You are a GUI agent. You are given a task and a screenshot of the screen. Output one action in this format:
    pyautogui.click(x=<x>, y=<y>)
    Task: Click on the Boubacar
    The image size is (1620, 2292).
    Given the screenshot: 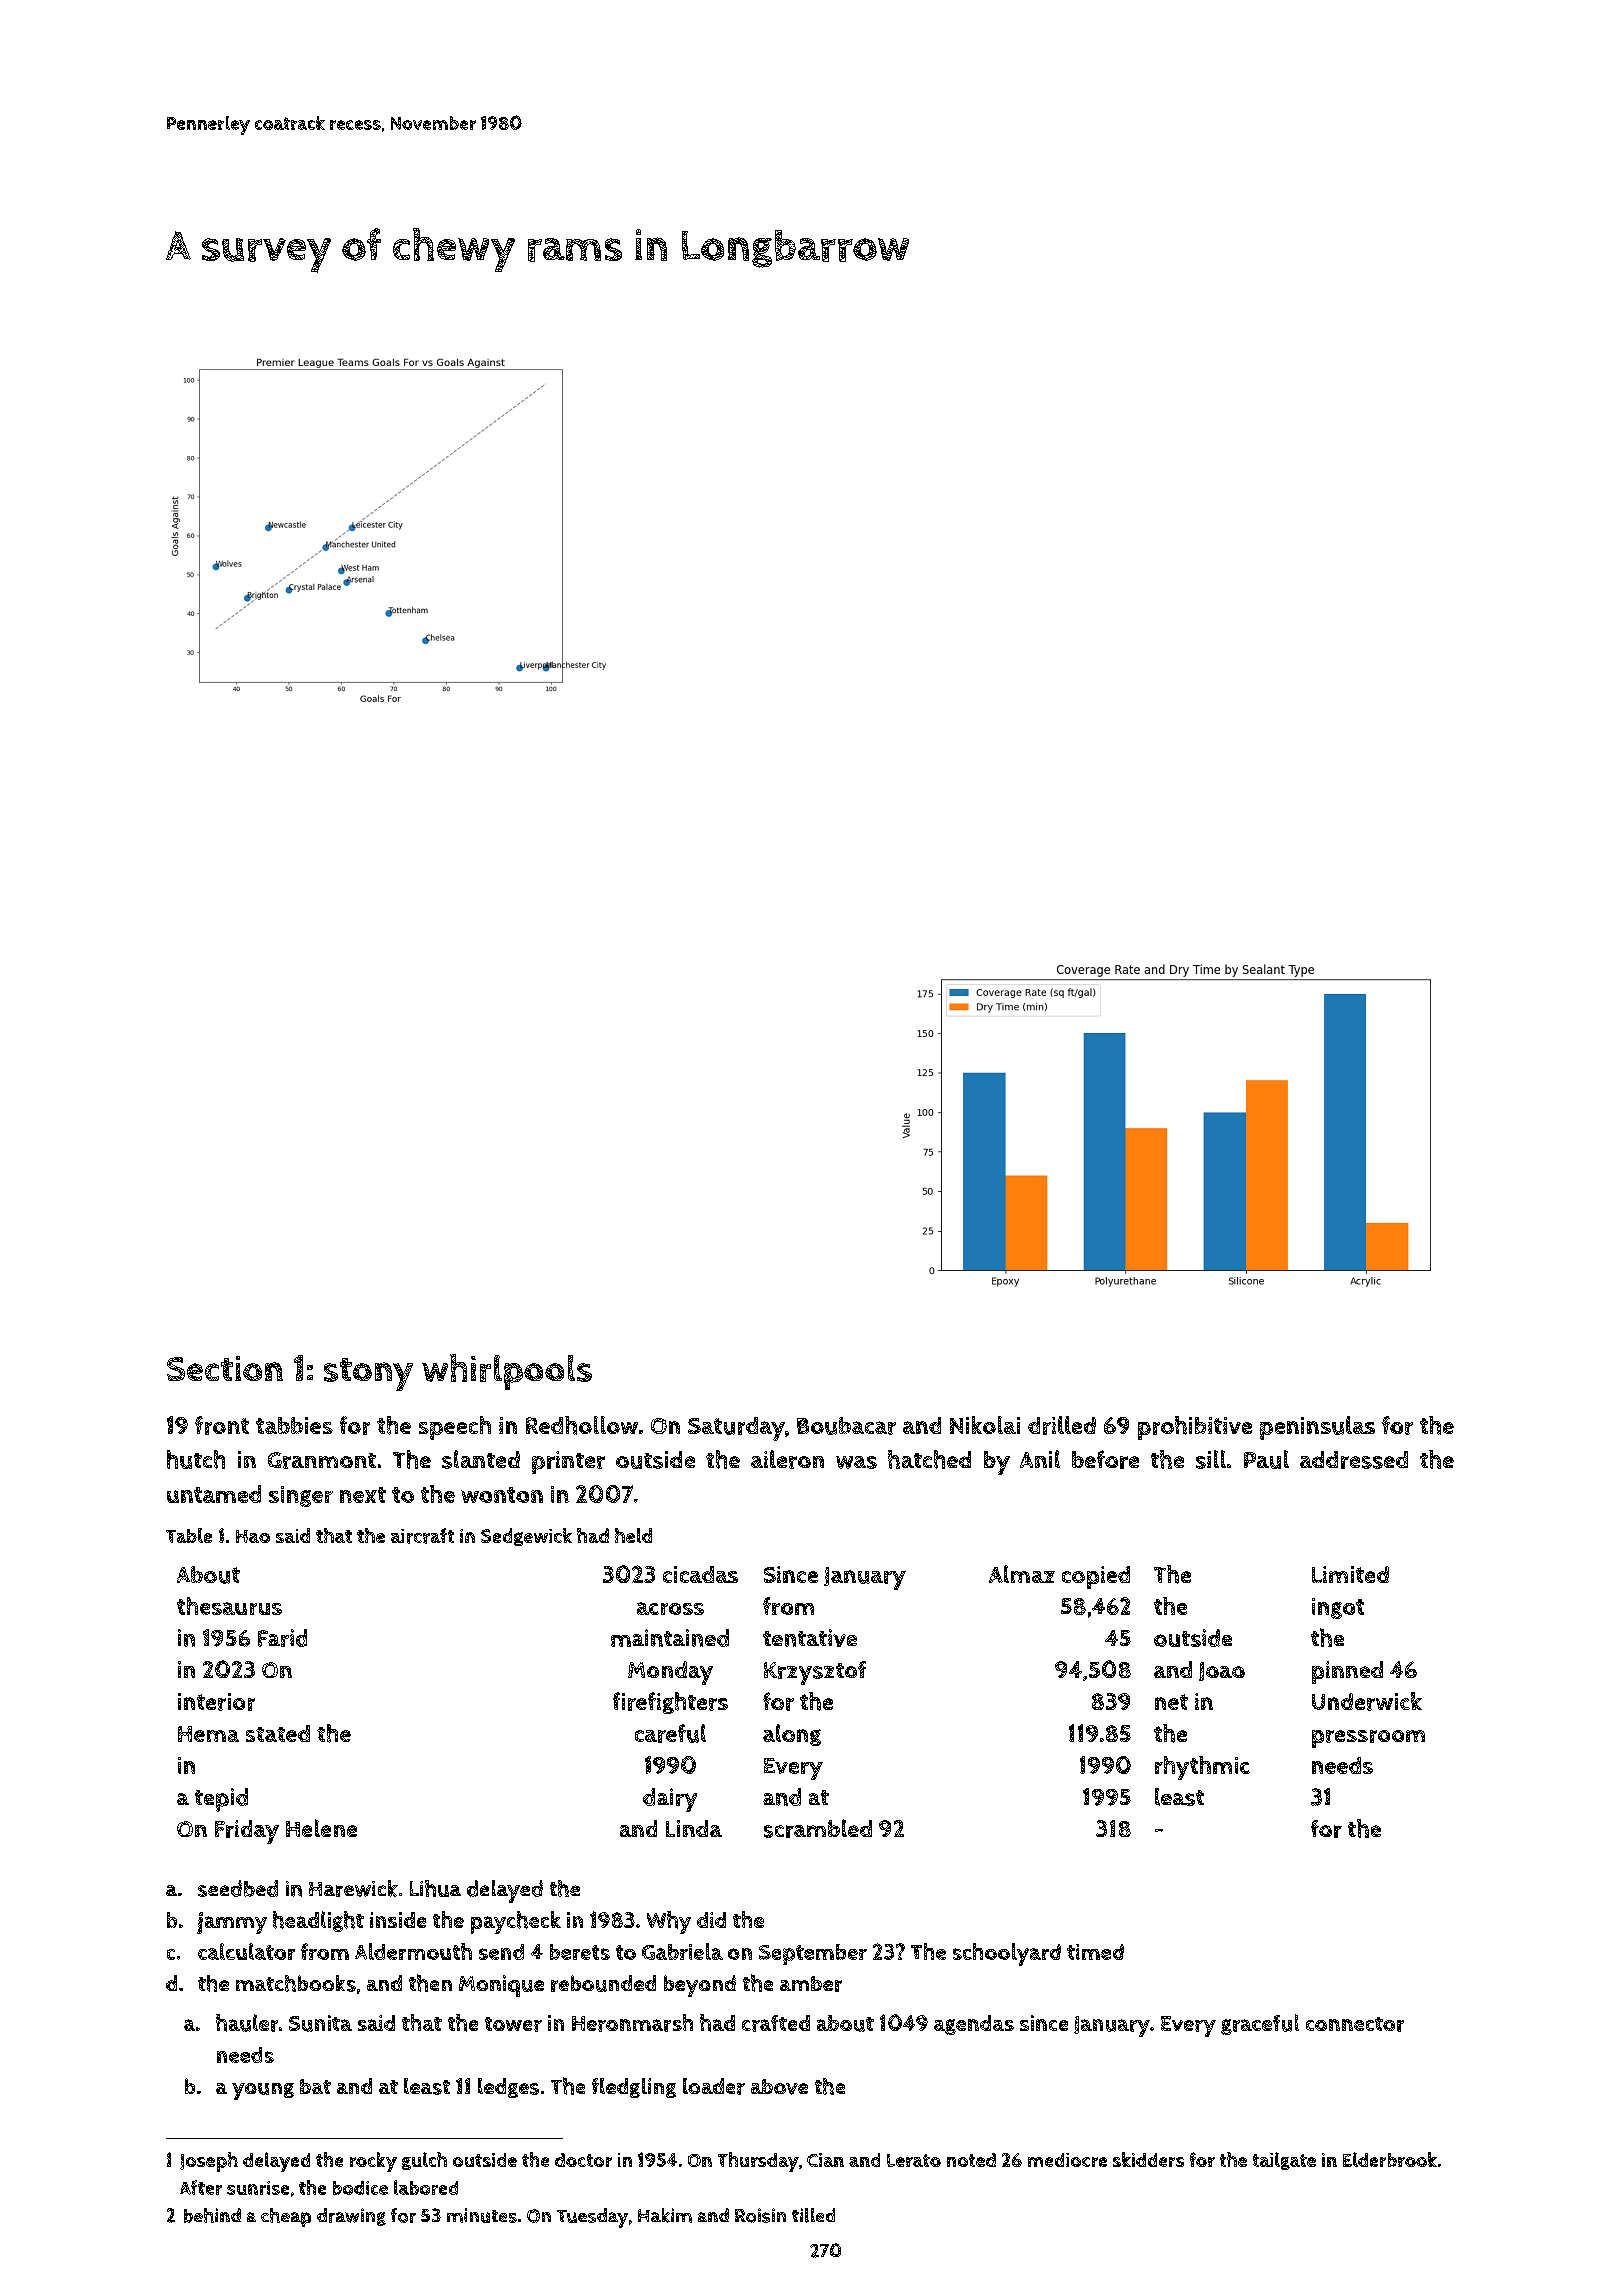 What is the action you would take?
    pyautogui.click(x=846, y=1426)
